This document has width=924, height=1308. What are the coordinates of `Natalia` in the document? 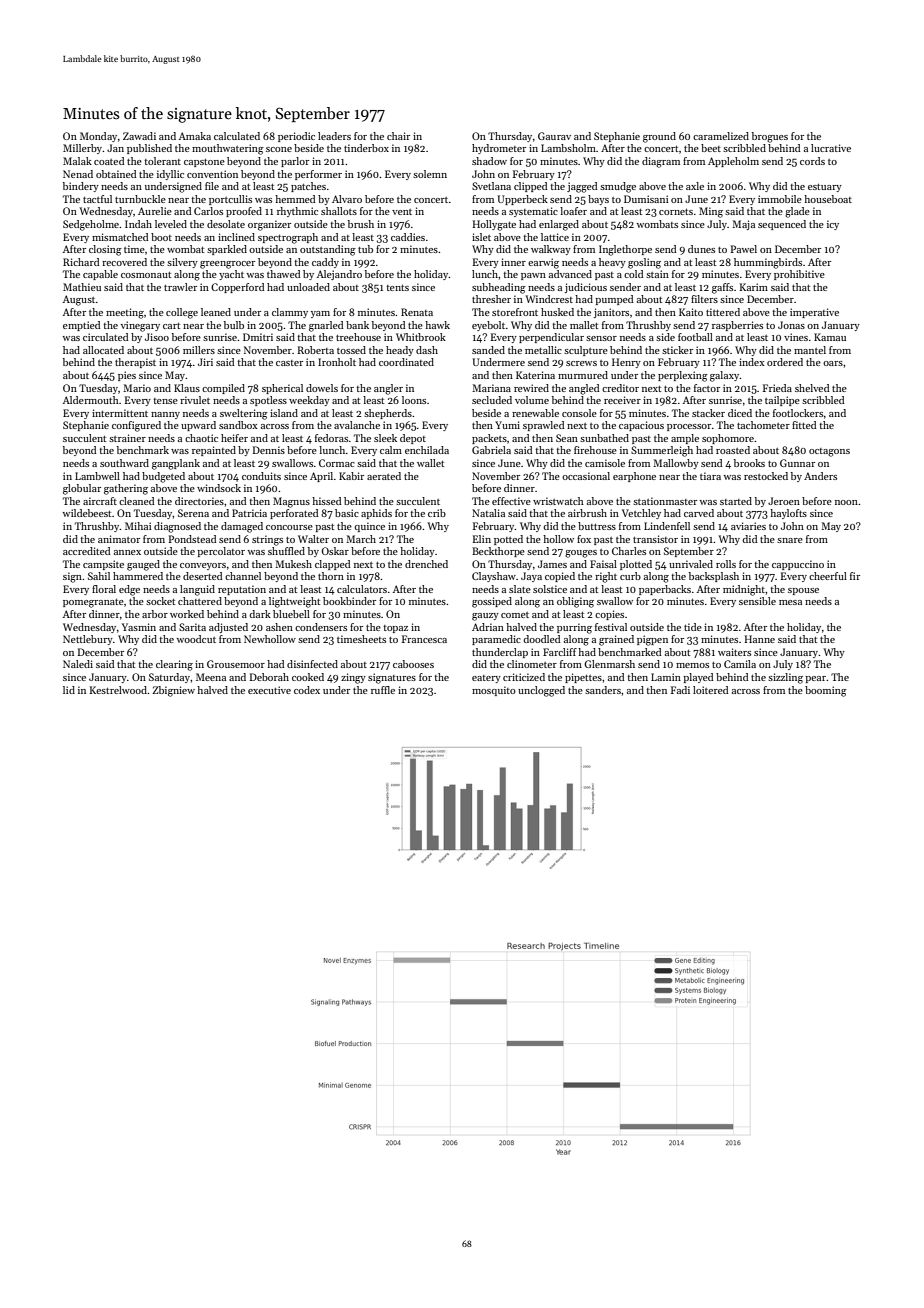 It's located at (488, 513).
